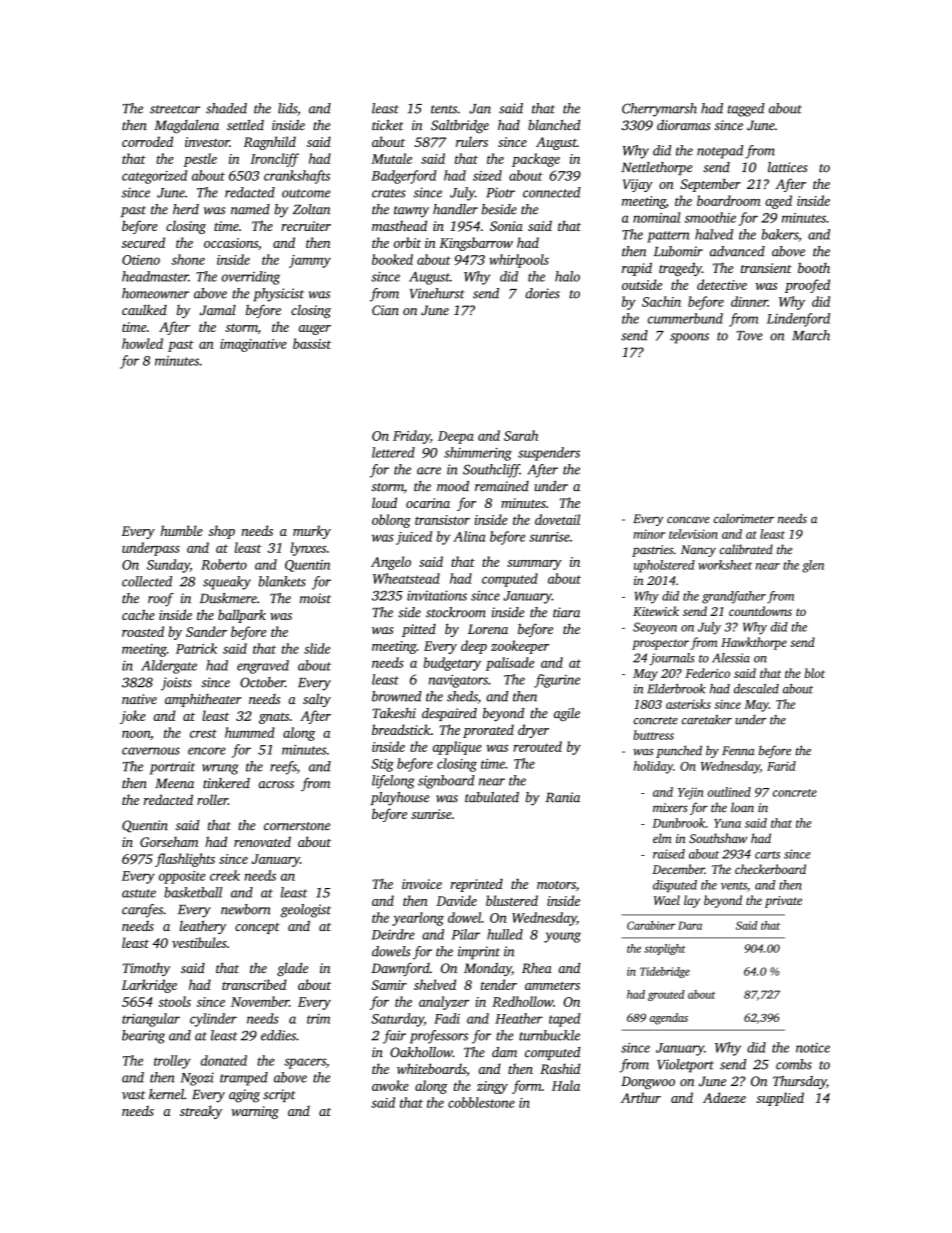 The height and width of the page is (1233, 952). What do you see at coordinates (725, 565) in the page?
I see `worksheet` at bounding box center [725, 565].
